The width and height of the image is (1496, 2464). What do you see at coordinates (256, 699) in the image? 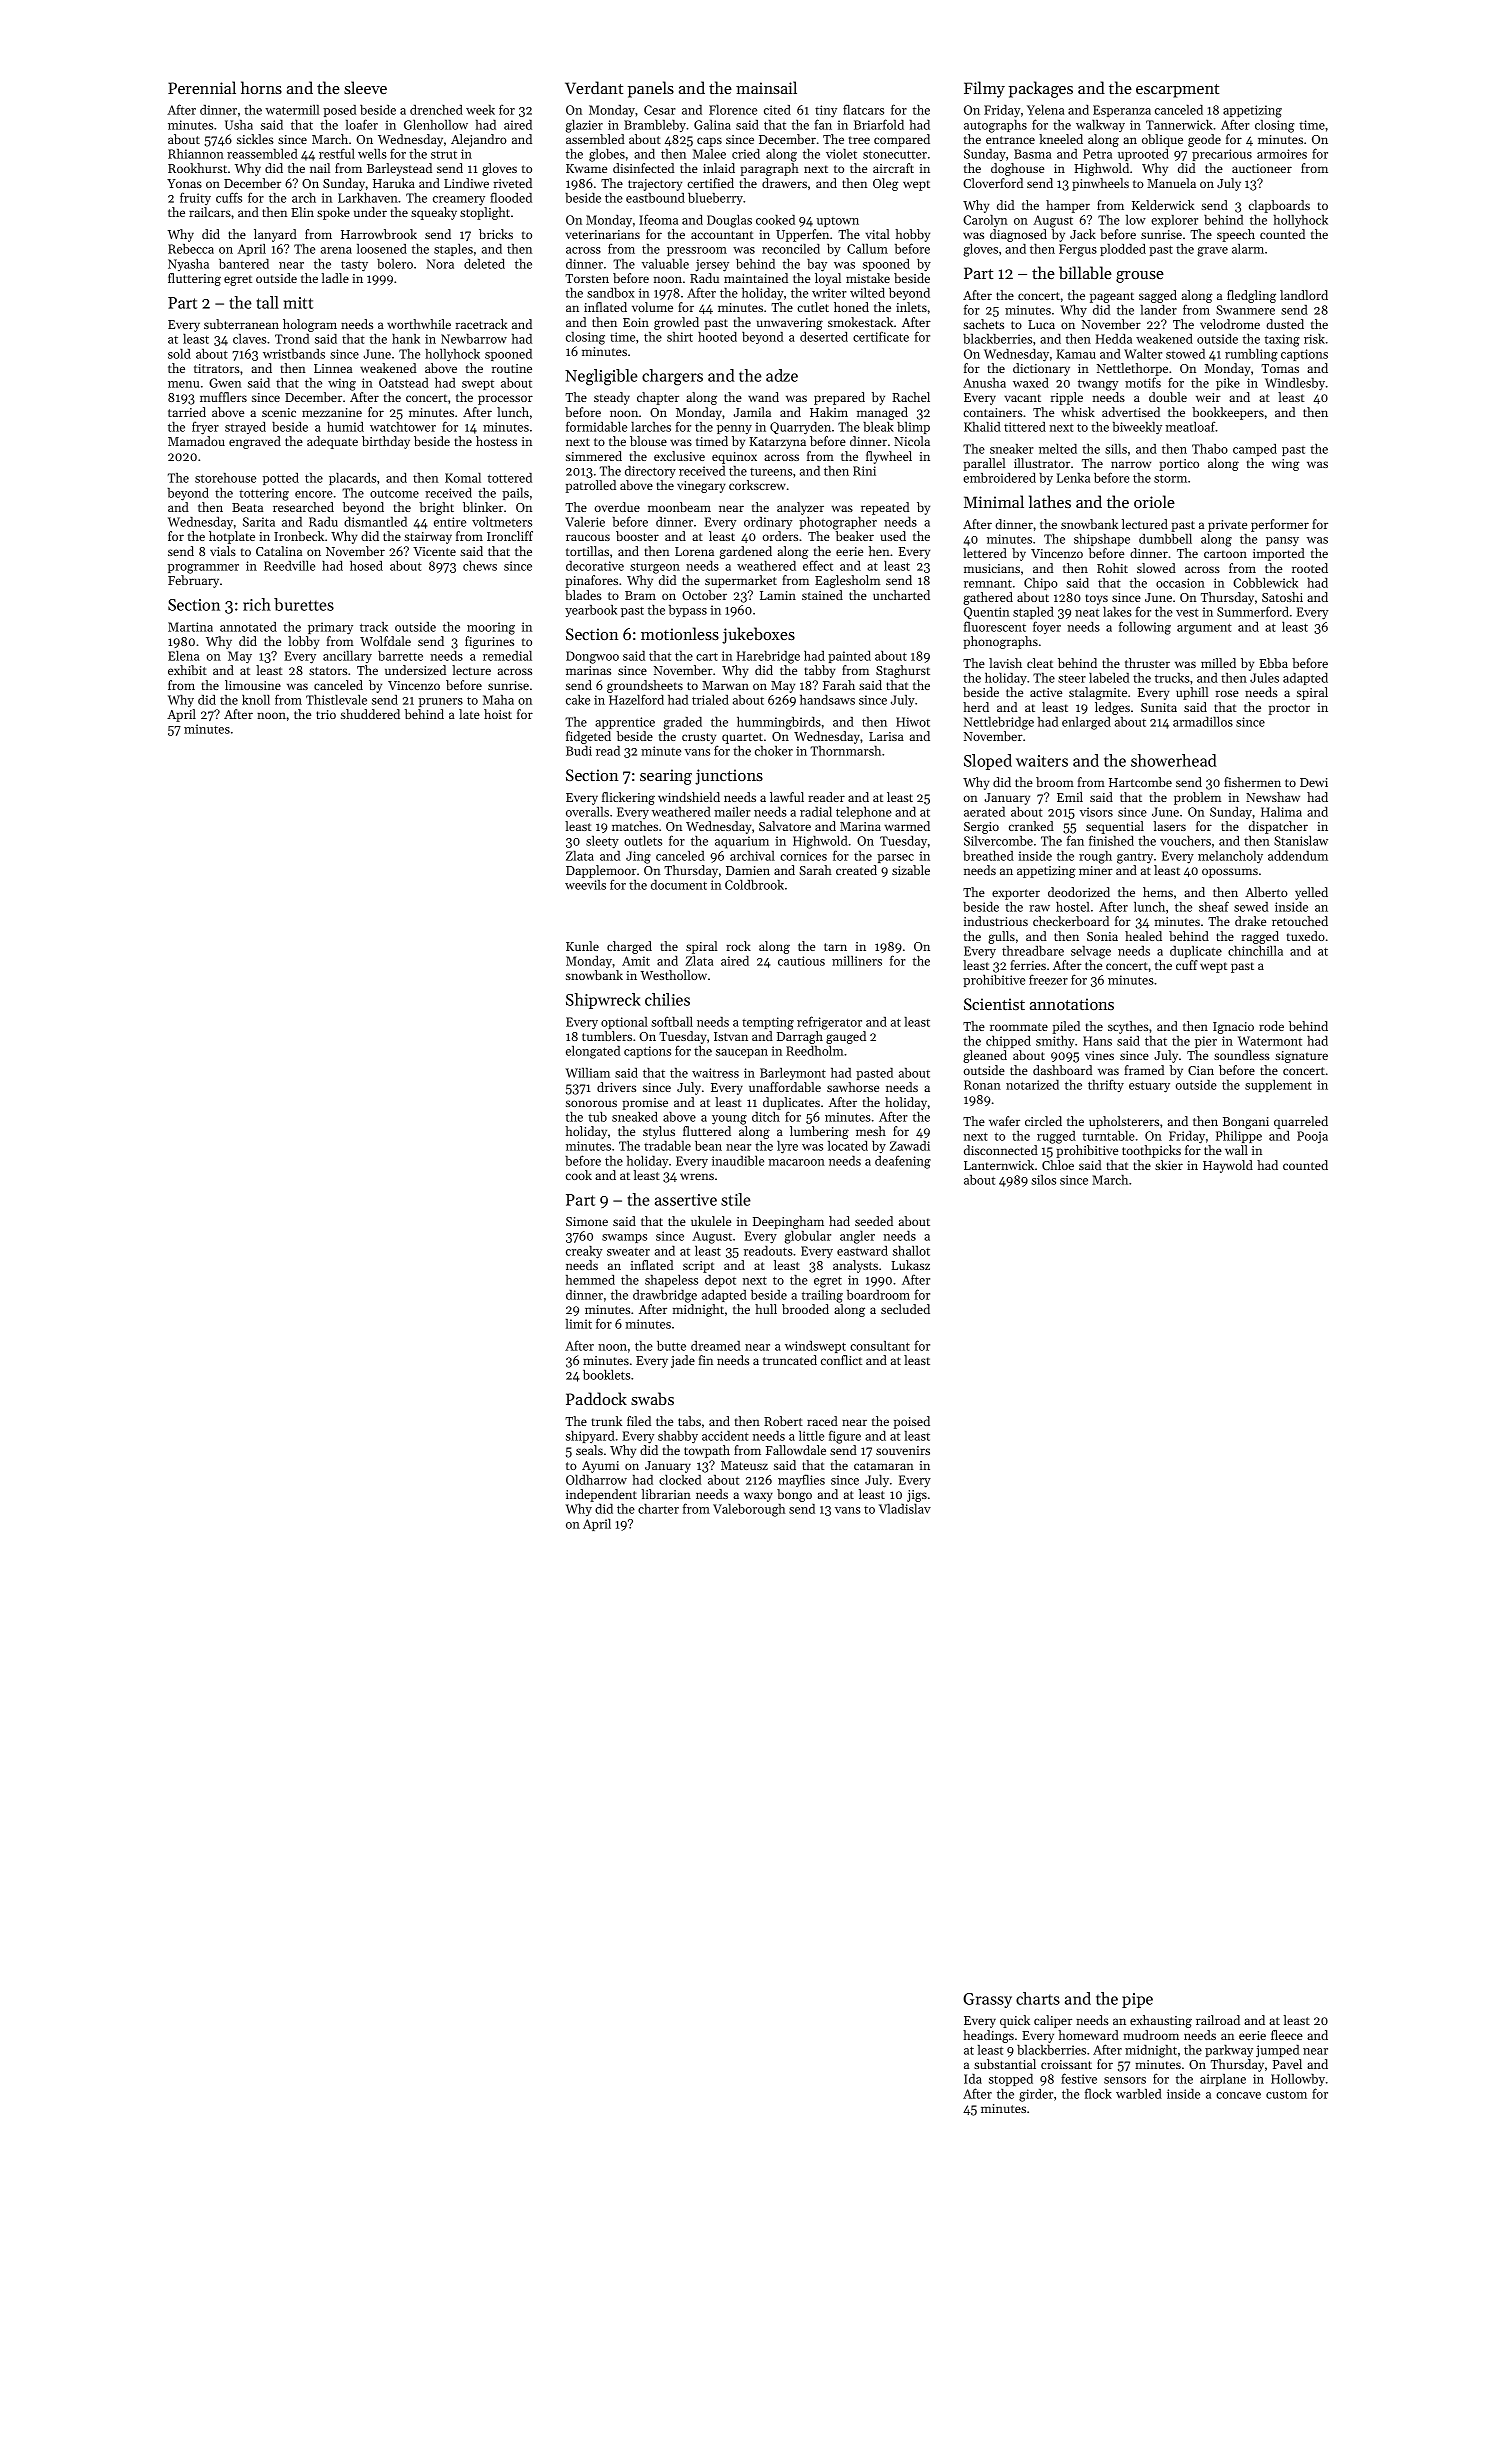
I see `knoll` at bounding box center [256, 699].
